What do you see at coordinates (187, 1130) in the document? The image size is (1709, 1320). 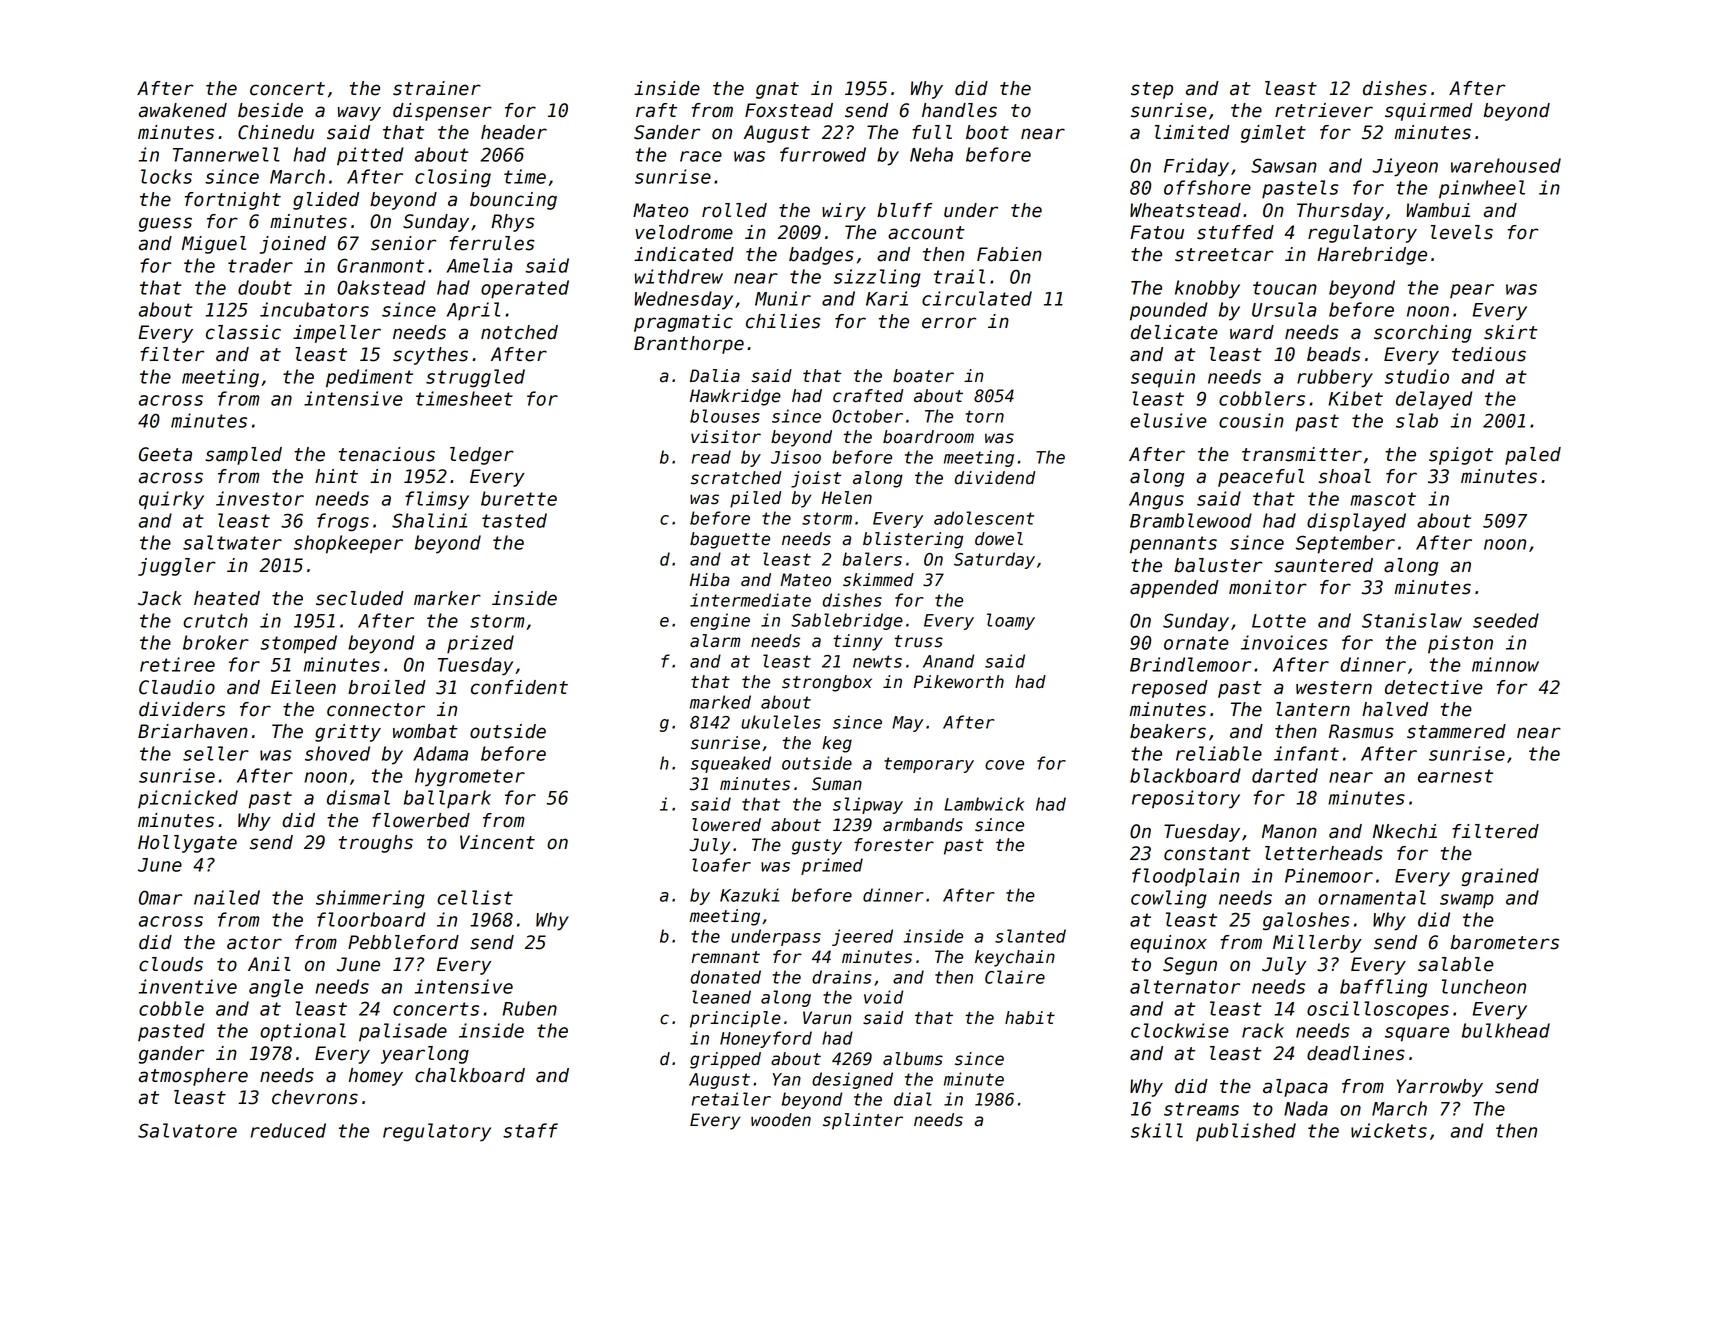 I see `Salvatore` at bounding box center [187, 1130].
